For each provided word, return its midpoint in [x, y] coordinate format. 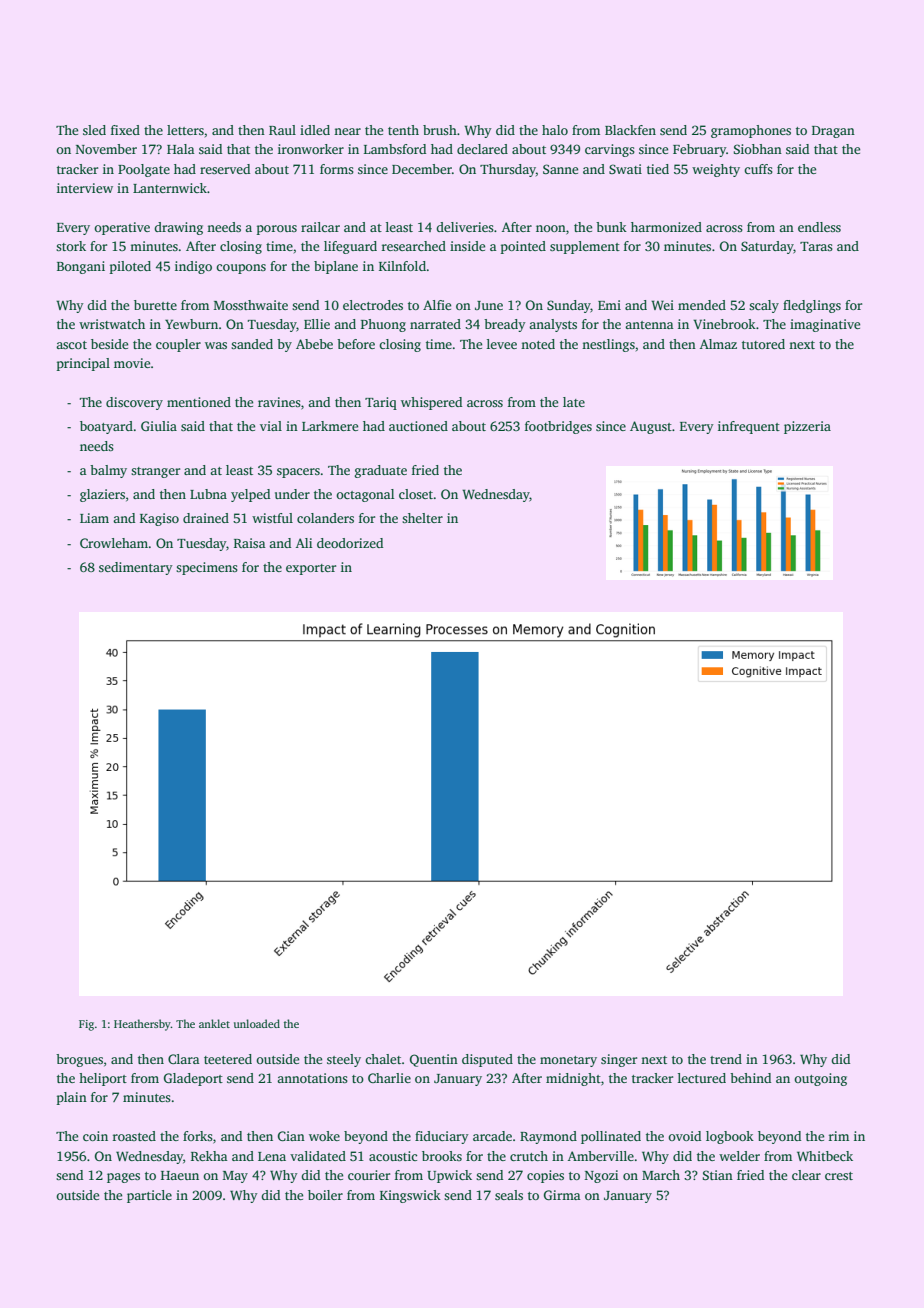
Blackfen [630, 130]
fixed [125, 130]
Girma [562, 1195]
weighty [716, 170]
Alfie [437, 305]
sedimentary [136, 568]
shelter [422, 518]
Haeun [180, 1175]
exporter [311, 569]
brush [440, 130]
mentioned [199, 402]
